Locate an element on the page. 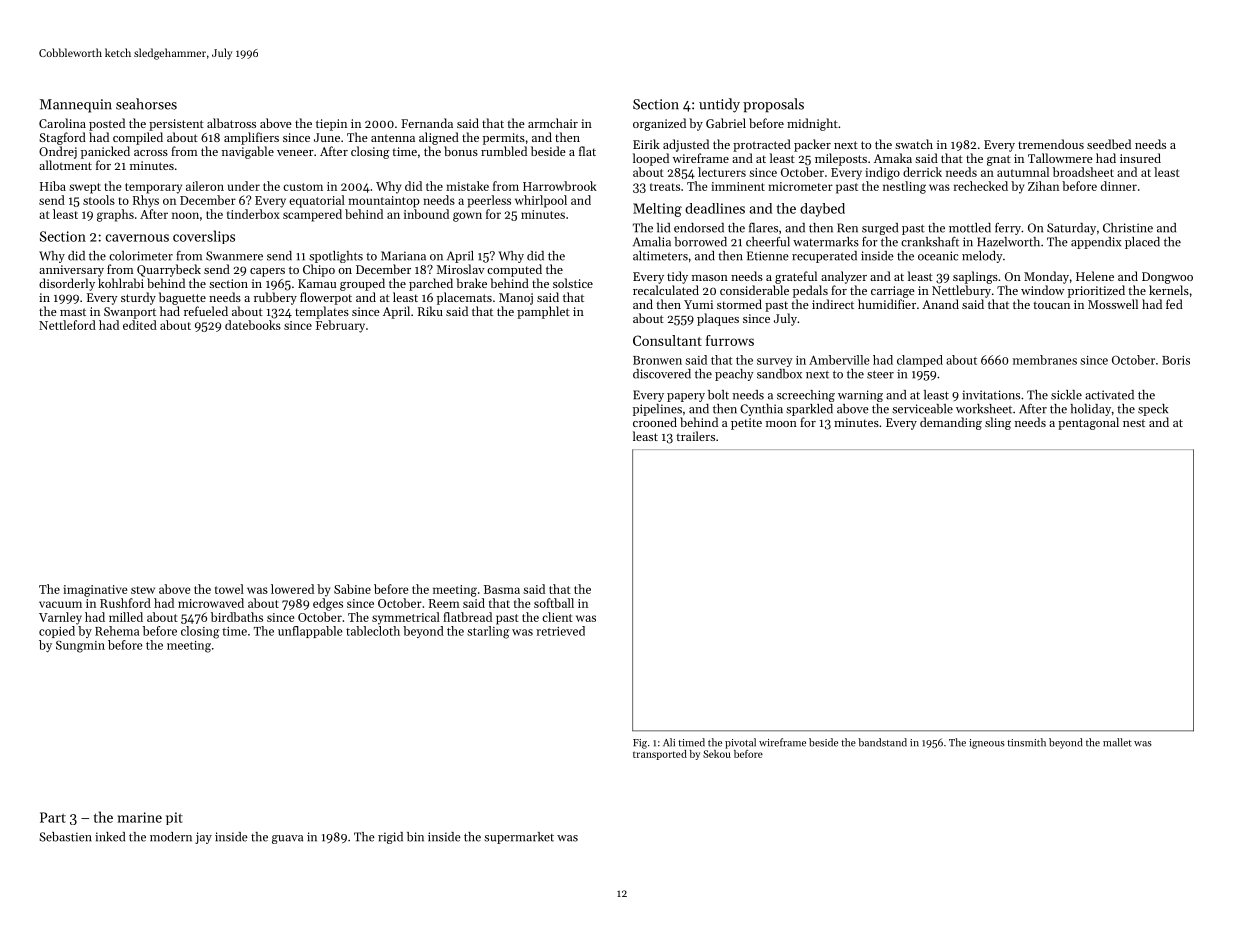 This document has width=1233, height=952. Fernanda is located at coordinates (427, 123).
